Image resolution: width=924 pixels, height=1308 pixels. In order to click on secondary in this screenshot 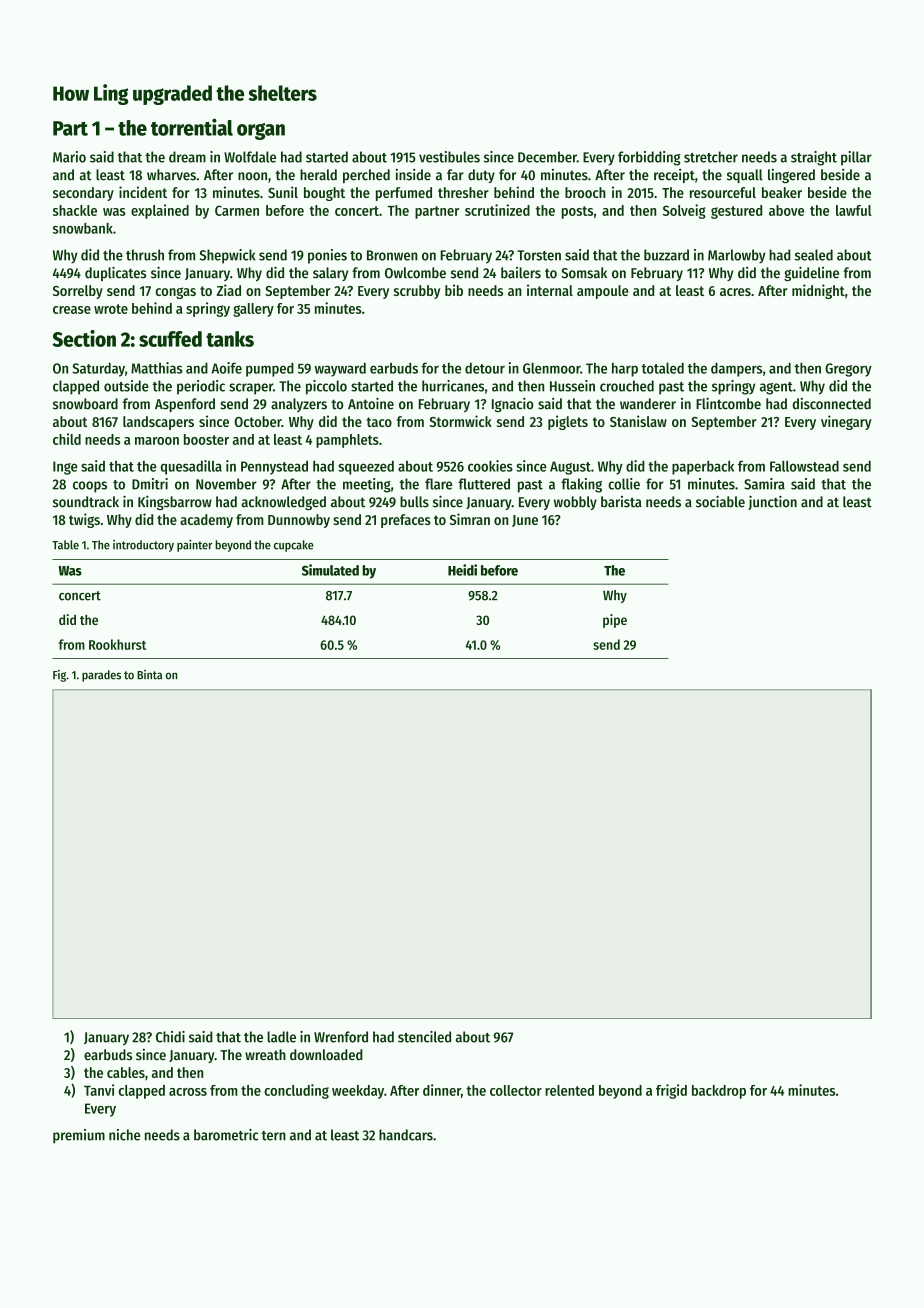, I will do `click(83, 194)`.
